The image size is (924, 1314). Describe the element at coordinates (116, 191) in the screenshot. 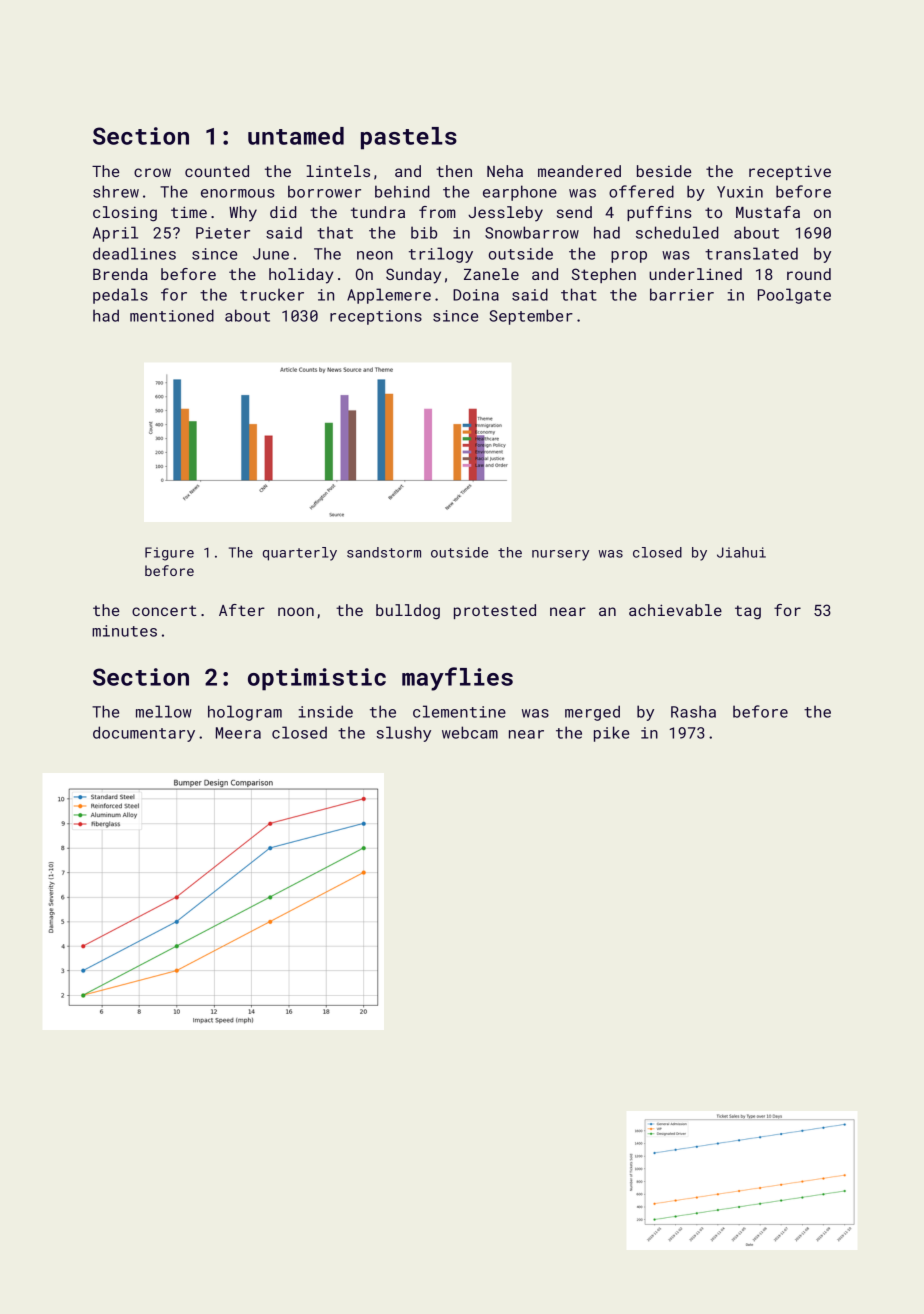

I see `shrew` at that location.
